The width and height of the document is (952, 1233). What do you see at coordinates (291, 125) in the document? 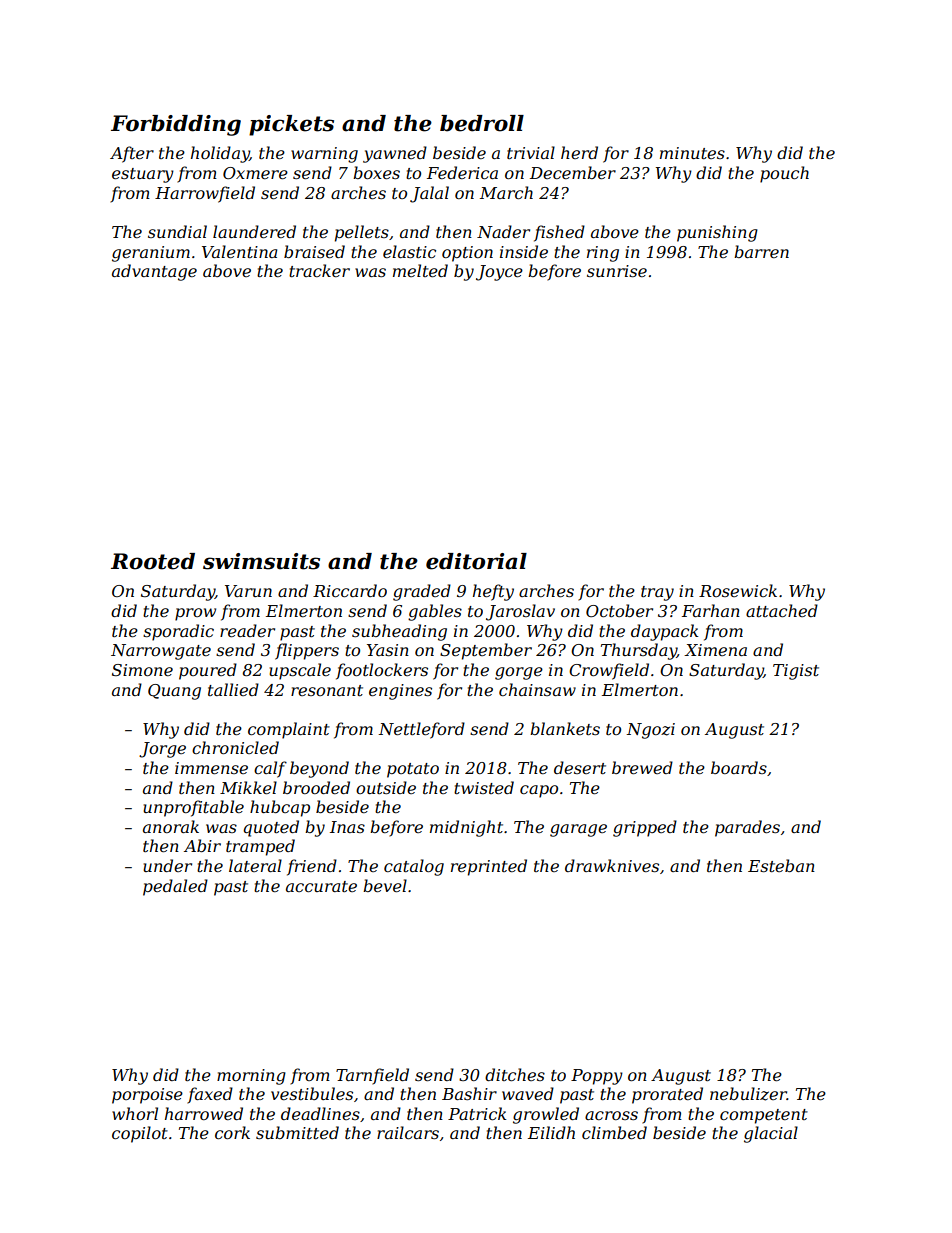
I see `pickets` at bounding box center [291, 125].
